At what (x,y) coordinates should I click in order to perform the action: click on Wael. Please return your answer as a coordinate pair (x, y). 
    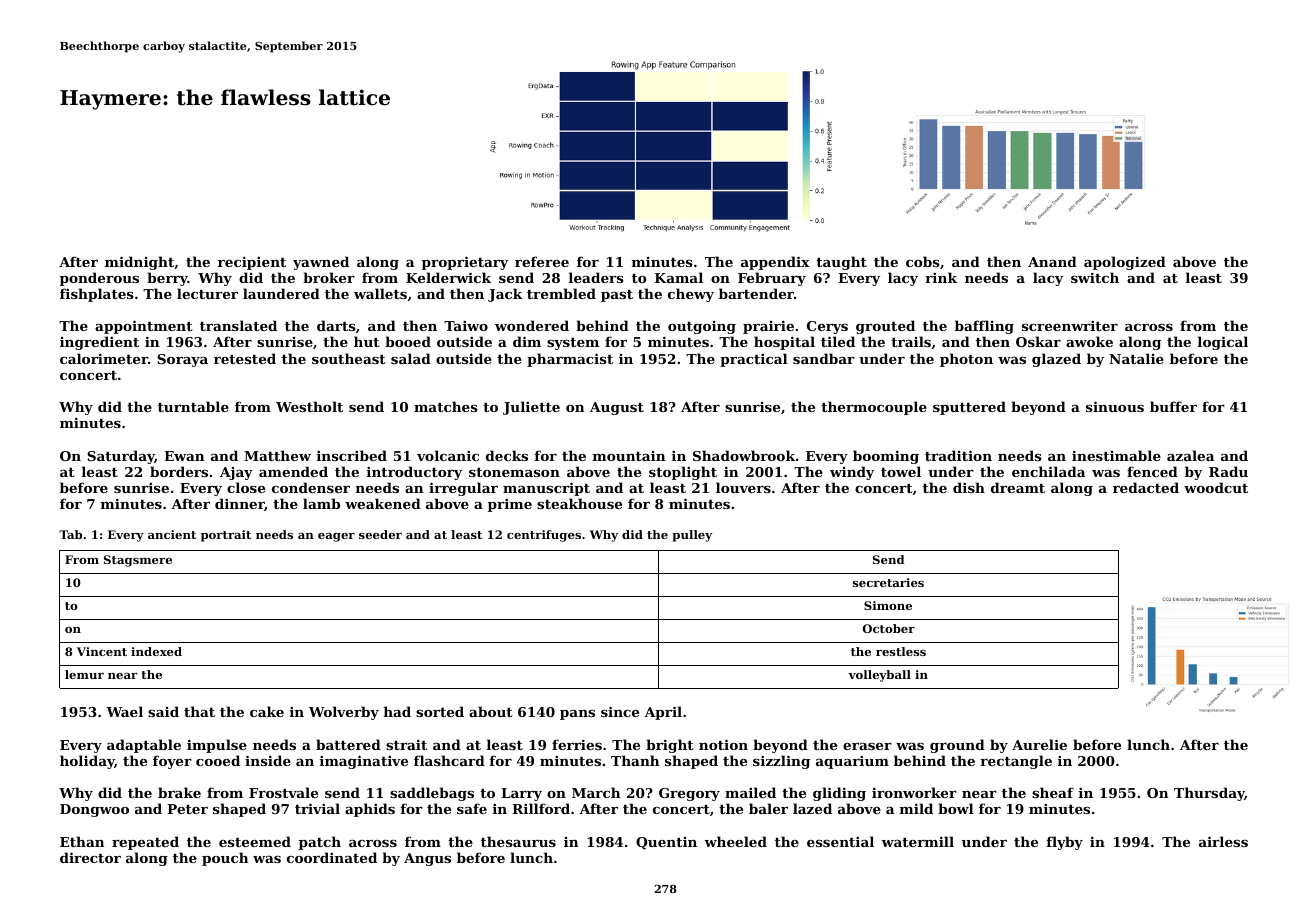
    Looking at the image, I should click on (124, 711).
